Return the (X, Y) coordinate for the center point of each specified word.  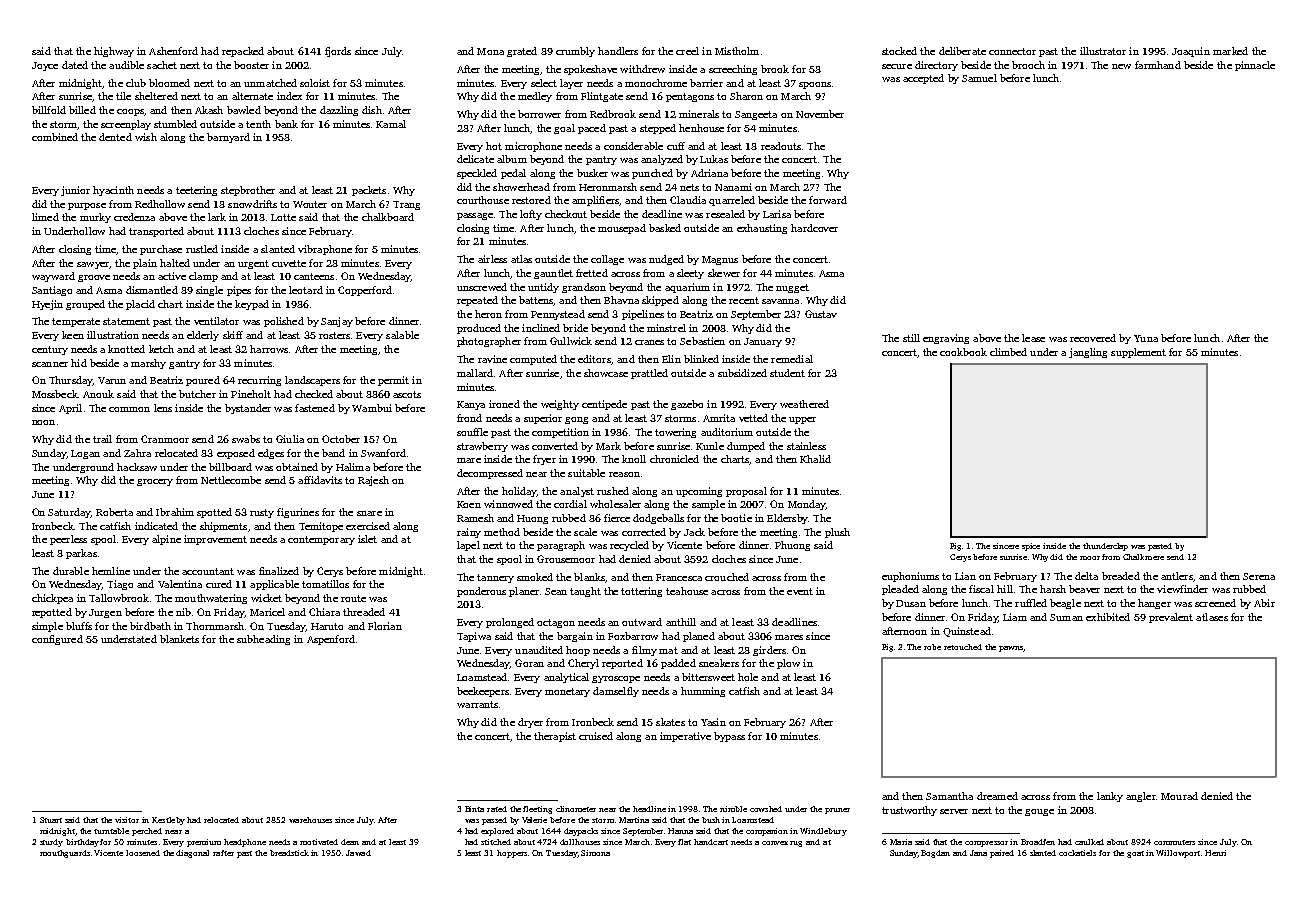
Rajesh (373, 481)
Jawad (358, 853)
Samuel (979, 78)
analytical (566, 678)
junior (75, 191)
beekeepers (483, 692)
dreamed (997, 796)
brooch (1028, 65)
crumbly (575, 52)
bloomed (169, 83)
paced (592, 129)
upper (802, 420)
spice (1031, 547)
